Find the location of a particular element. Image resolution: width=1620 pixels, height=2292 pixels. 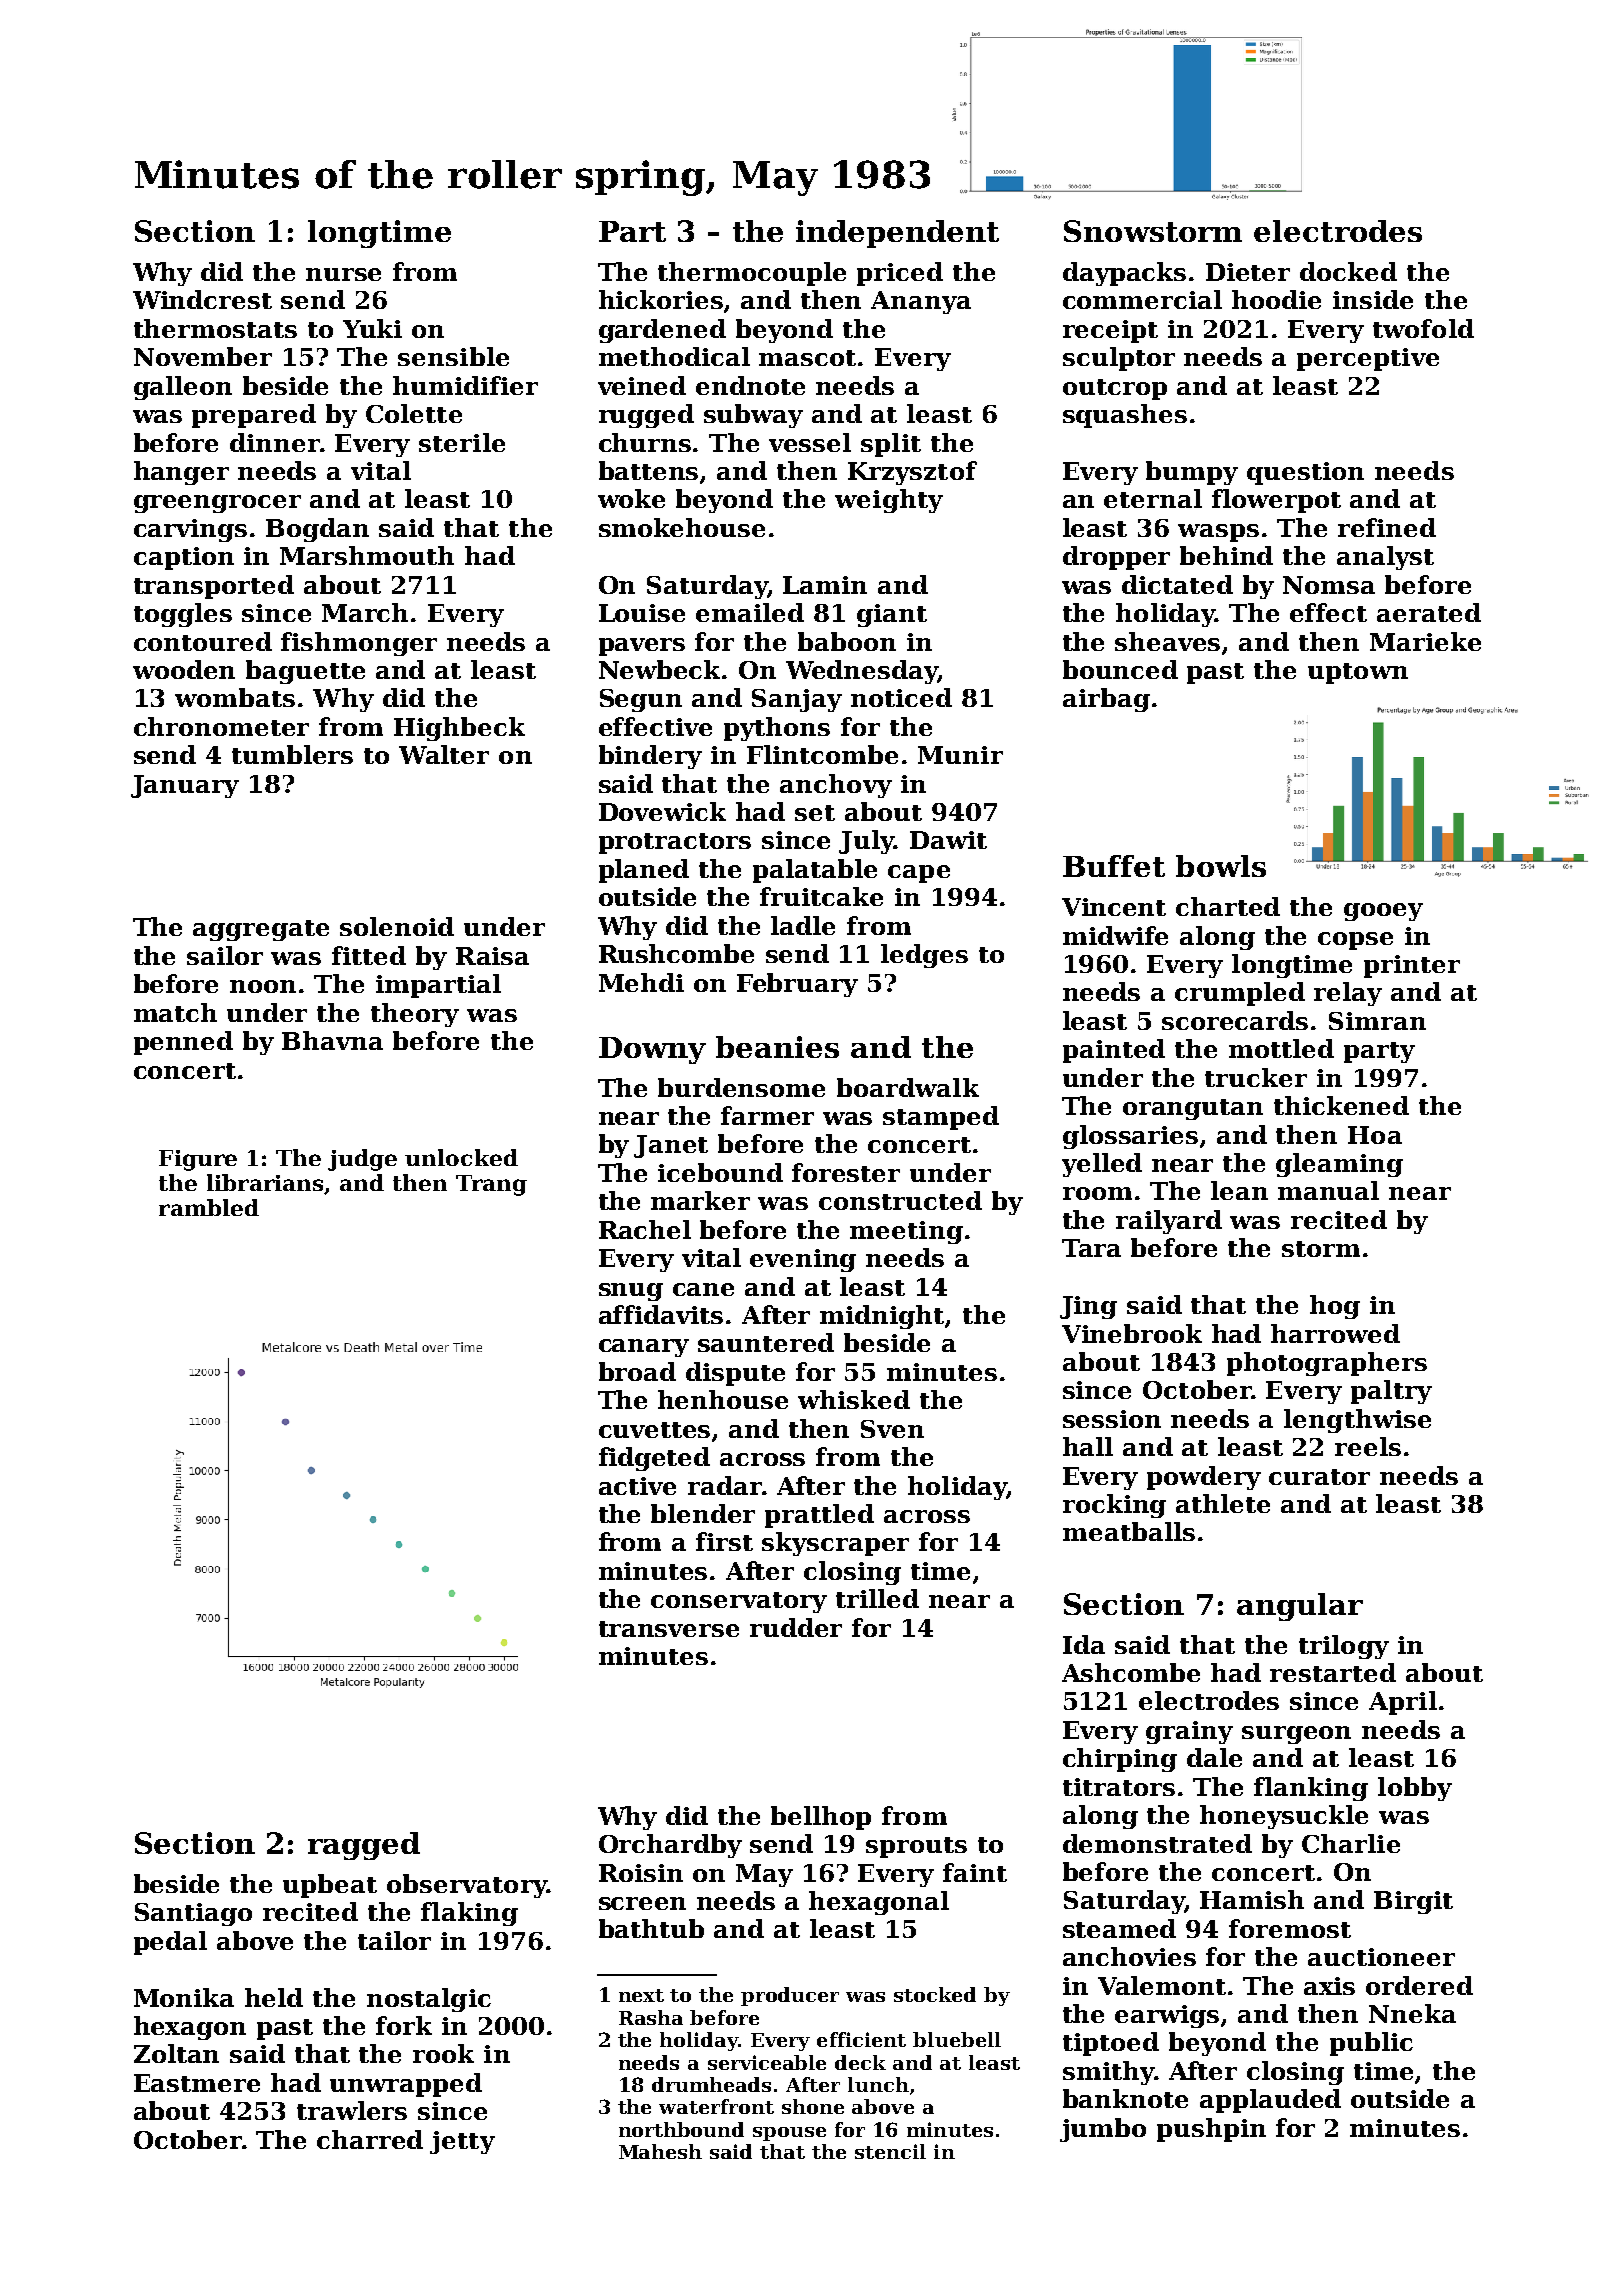

stencil is located at coordinates (890, 2151).
